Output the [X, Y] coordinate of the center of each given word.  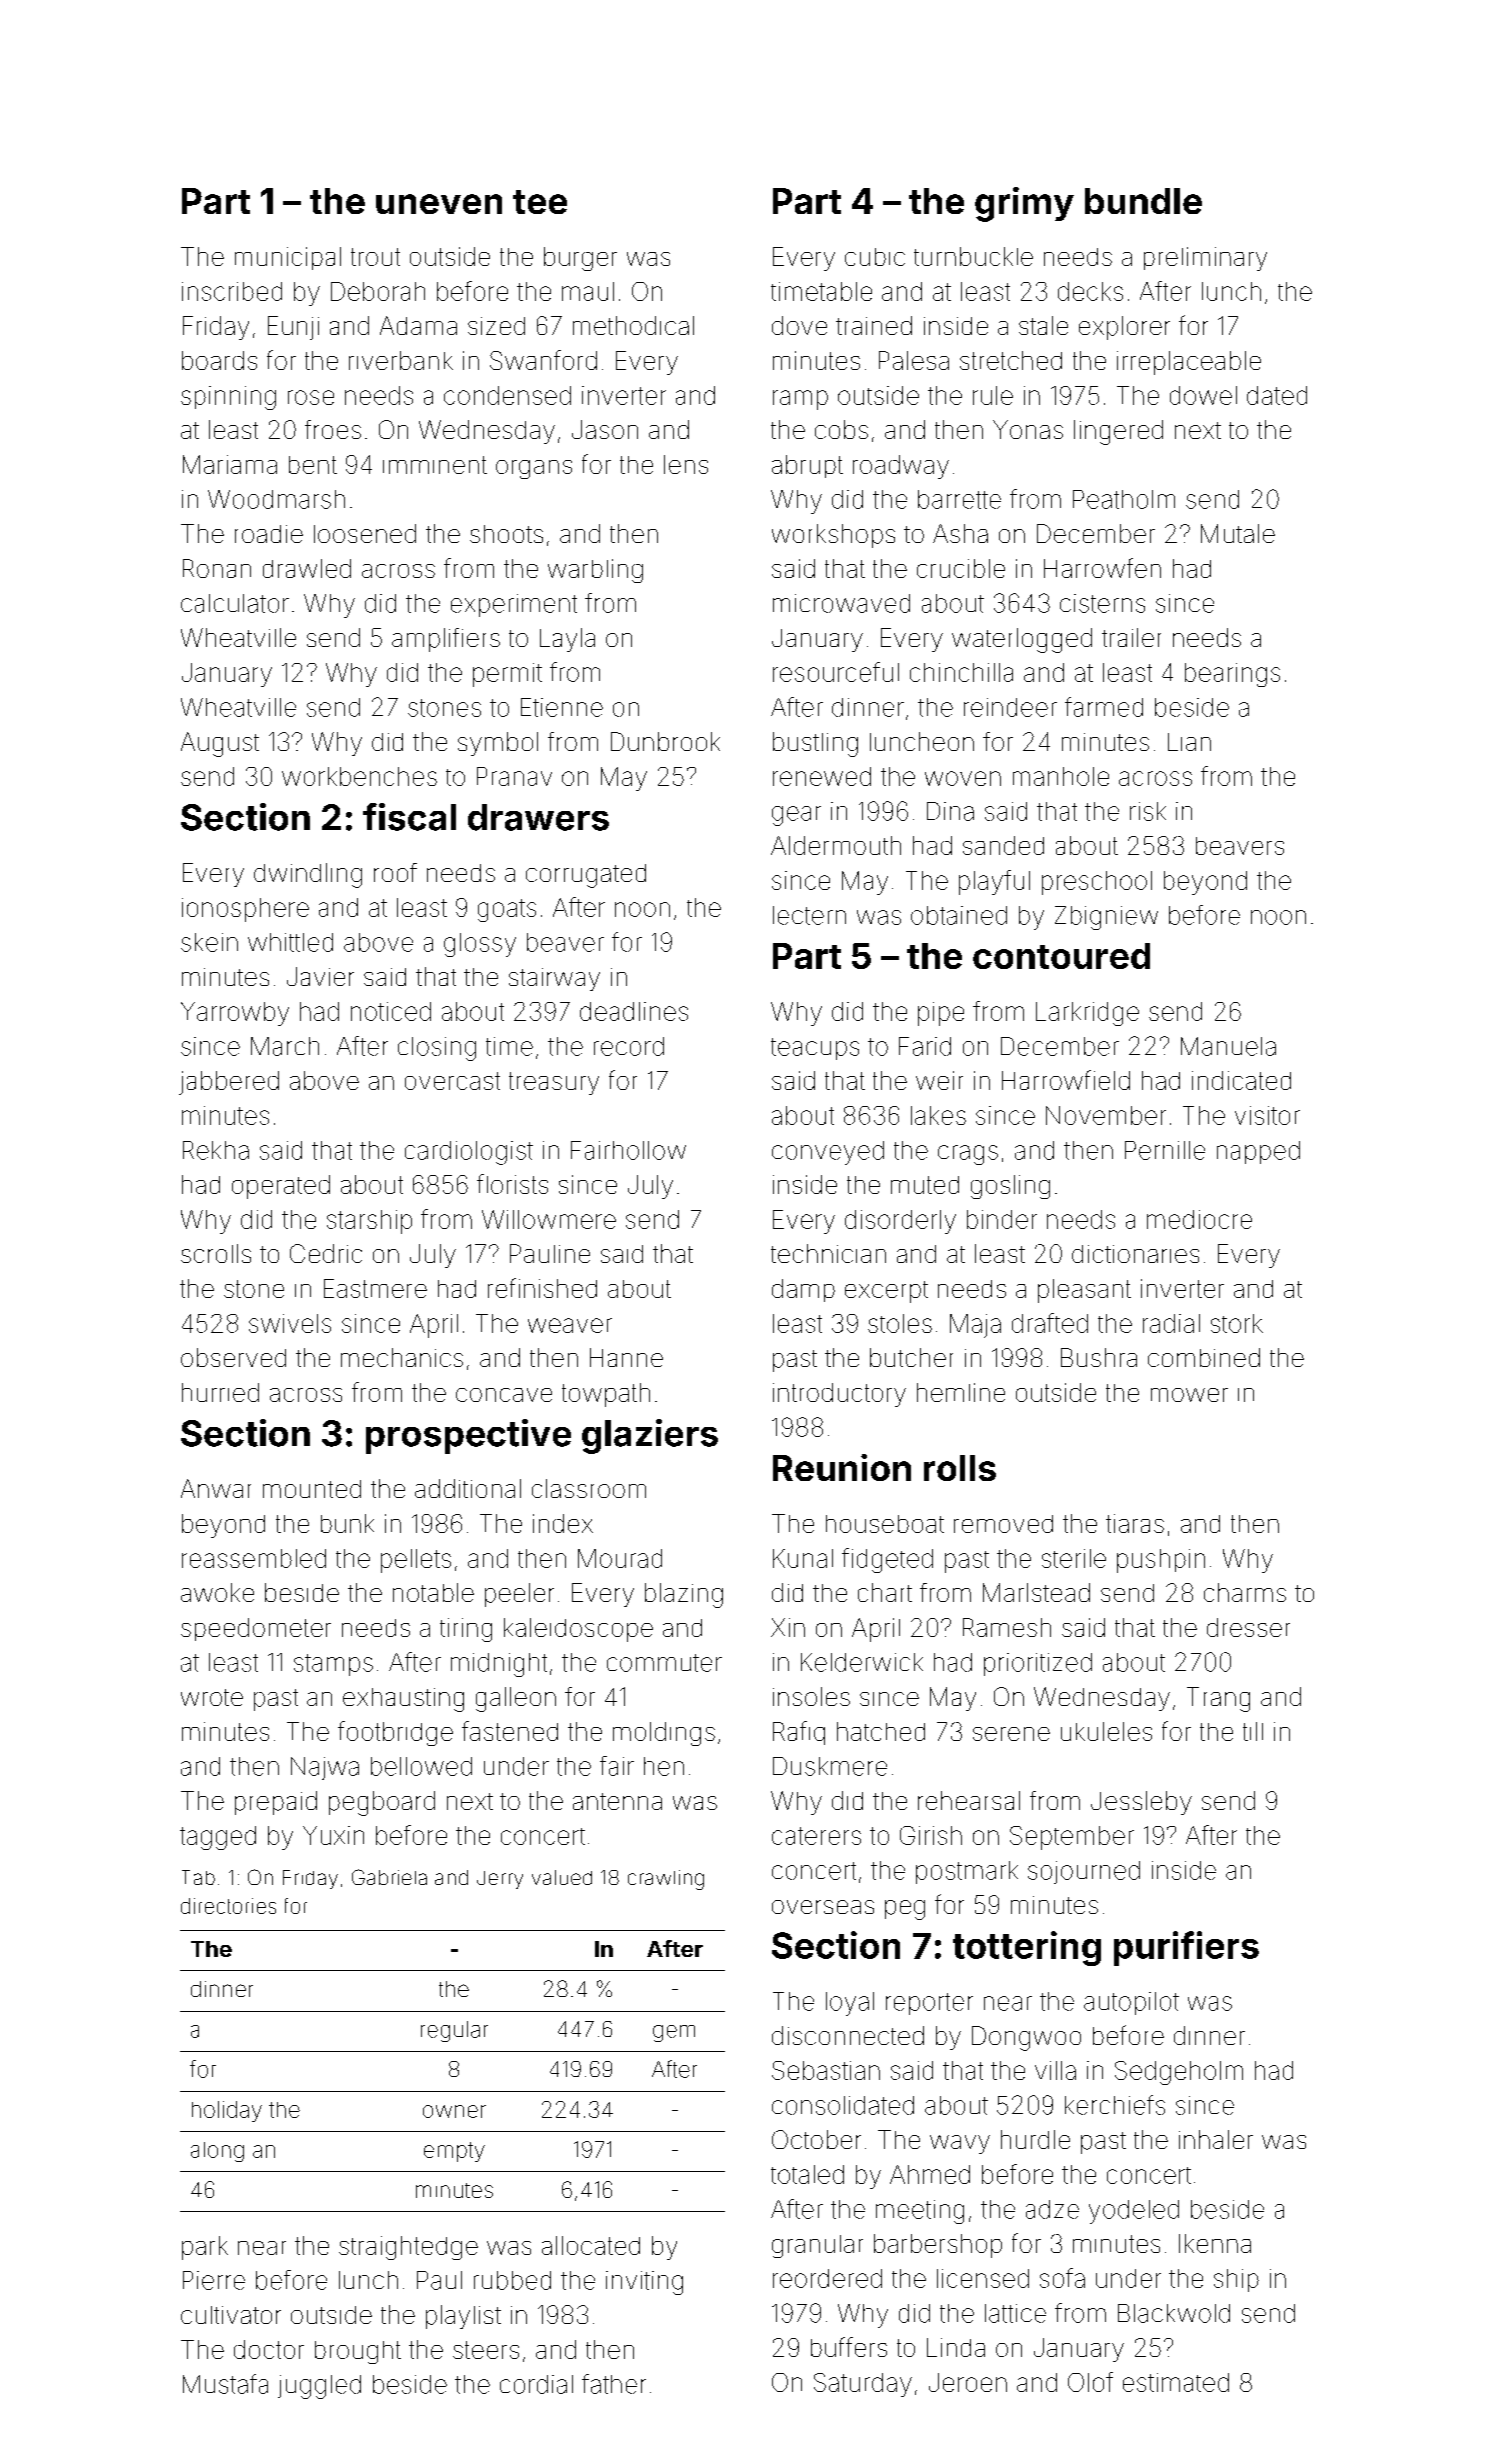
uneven [439, 204]
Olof [1090, 2382]
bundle [1143, 201]
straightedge [408, 2248]
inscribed [232, 291]
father [614, 2384]
